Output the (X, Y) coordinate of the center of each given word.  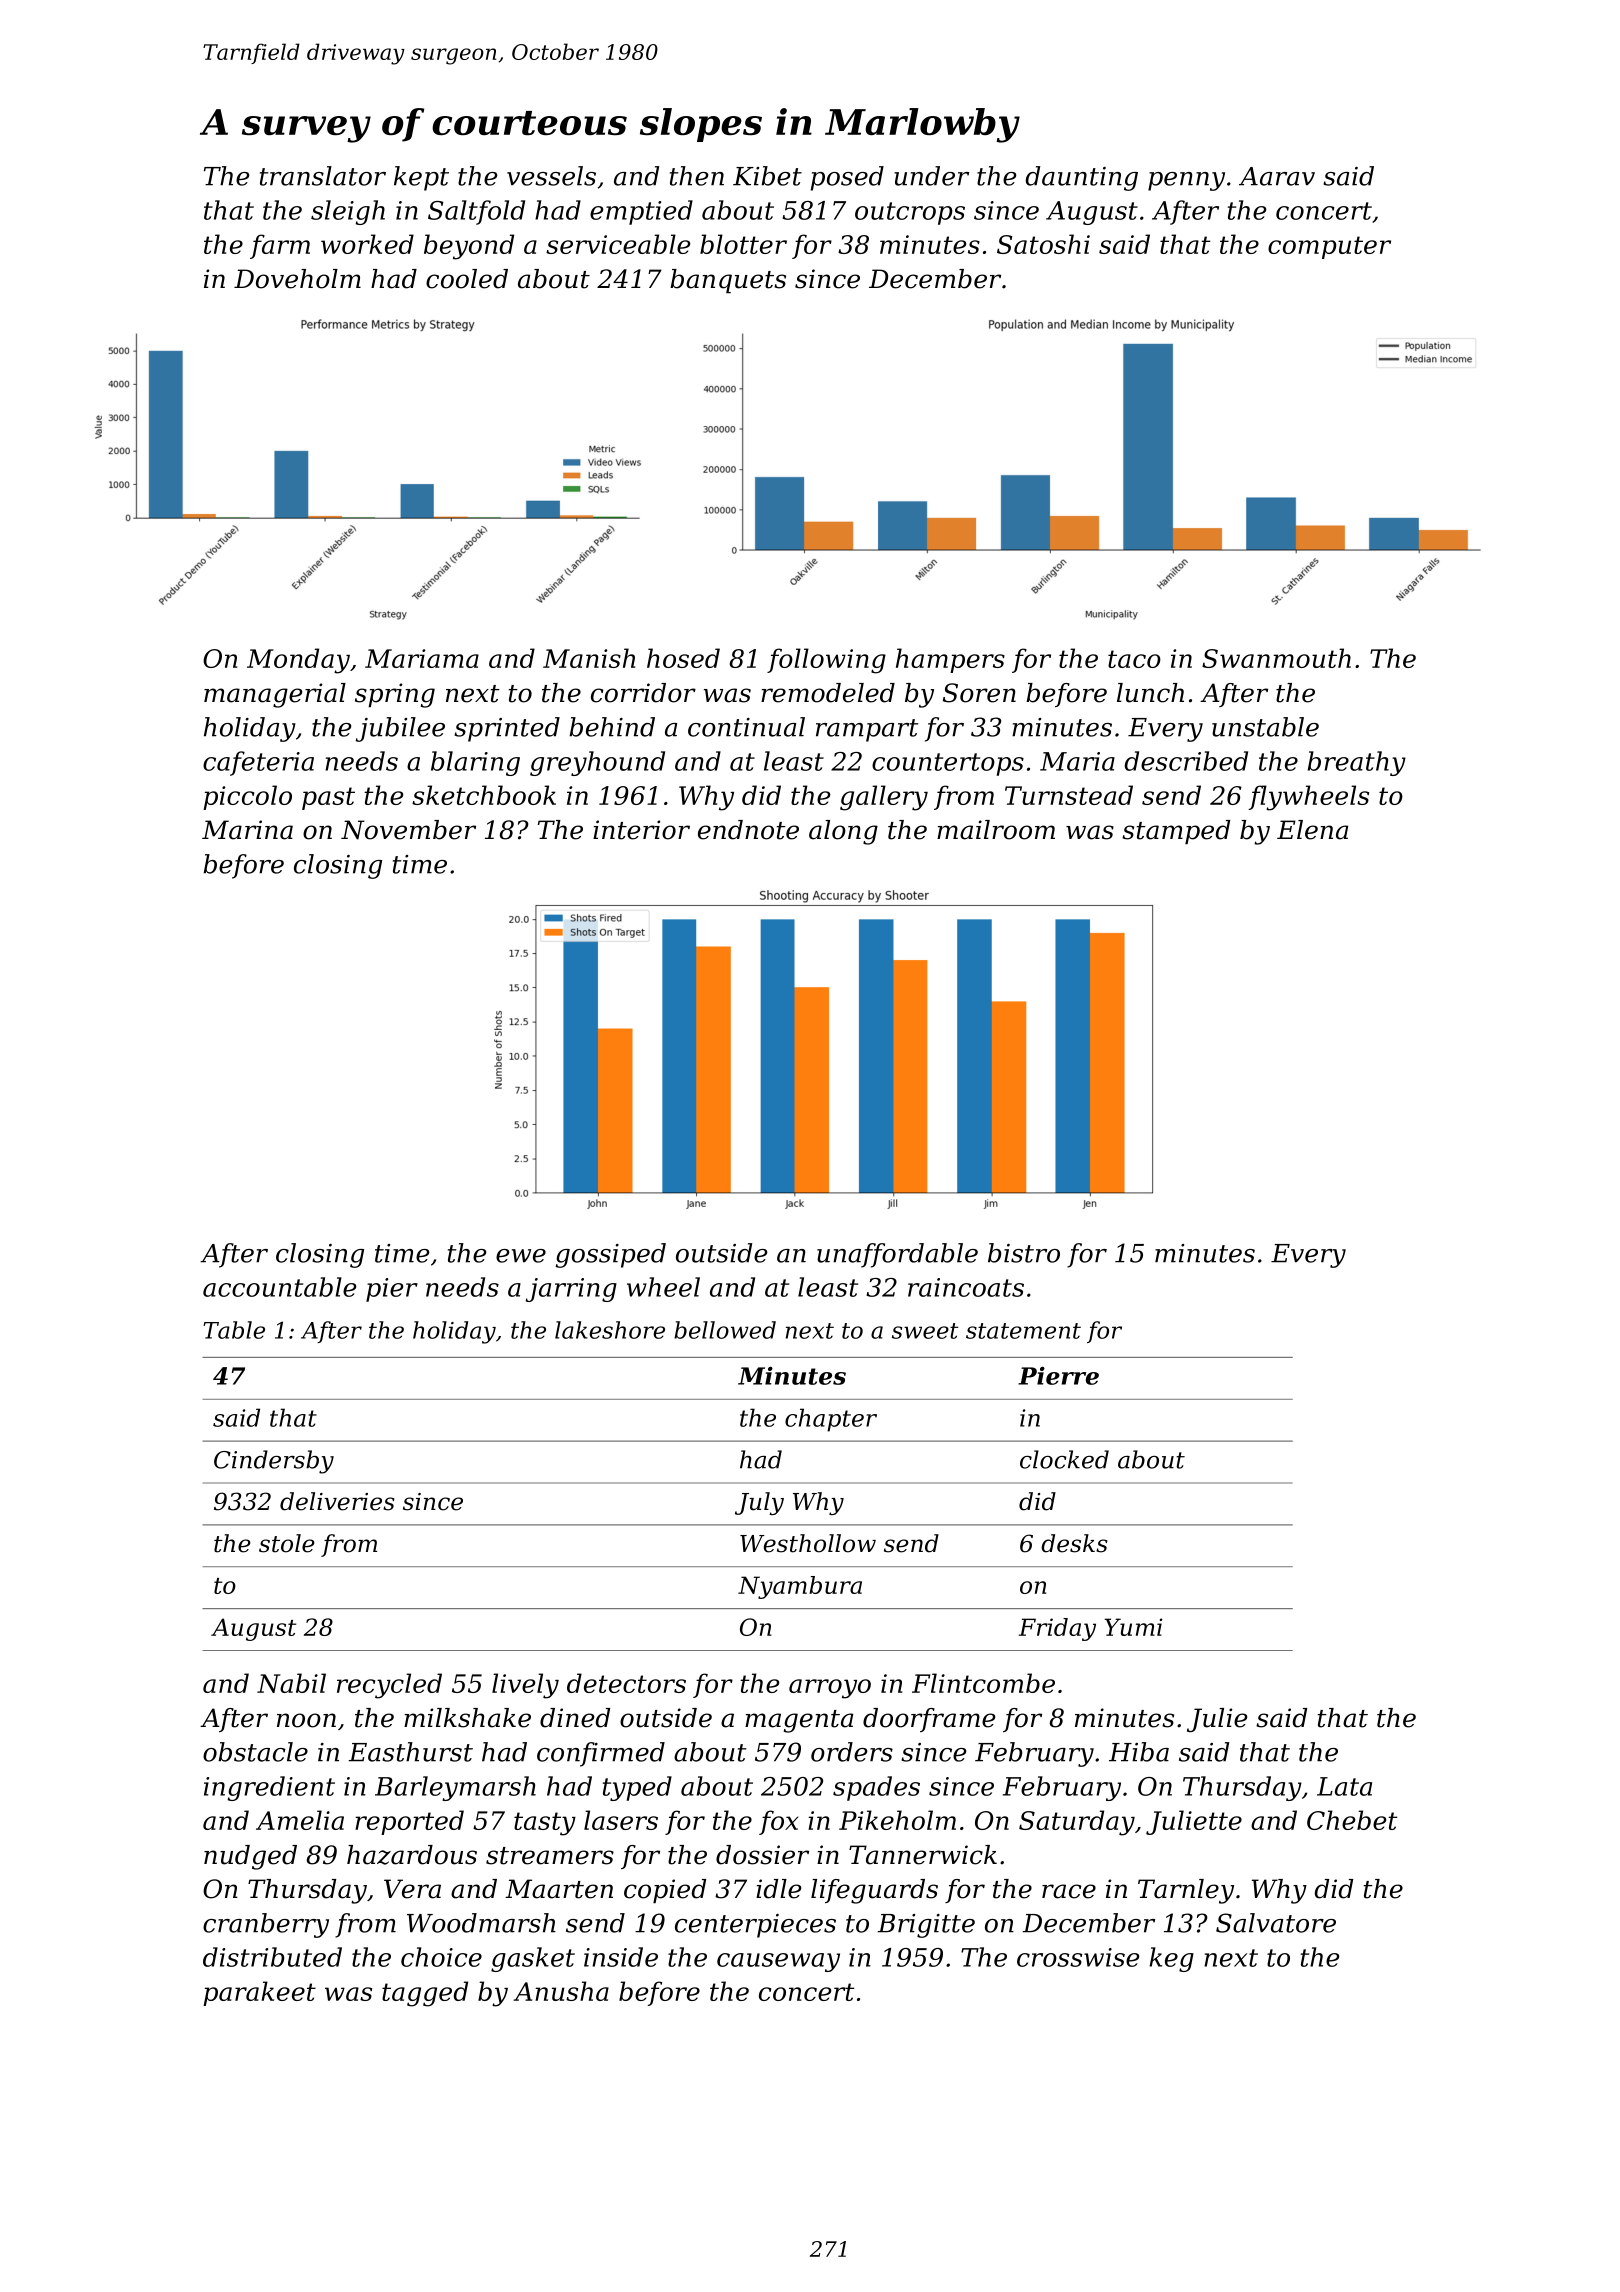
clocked (1064, 1459)
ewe (521, 1256)
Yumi (1134, 1627)
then (697, 176)
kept (421, 178)
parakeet (259, 1993)
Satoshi (1043, 244)
